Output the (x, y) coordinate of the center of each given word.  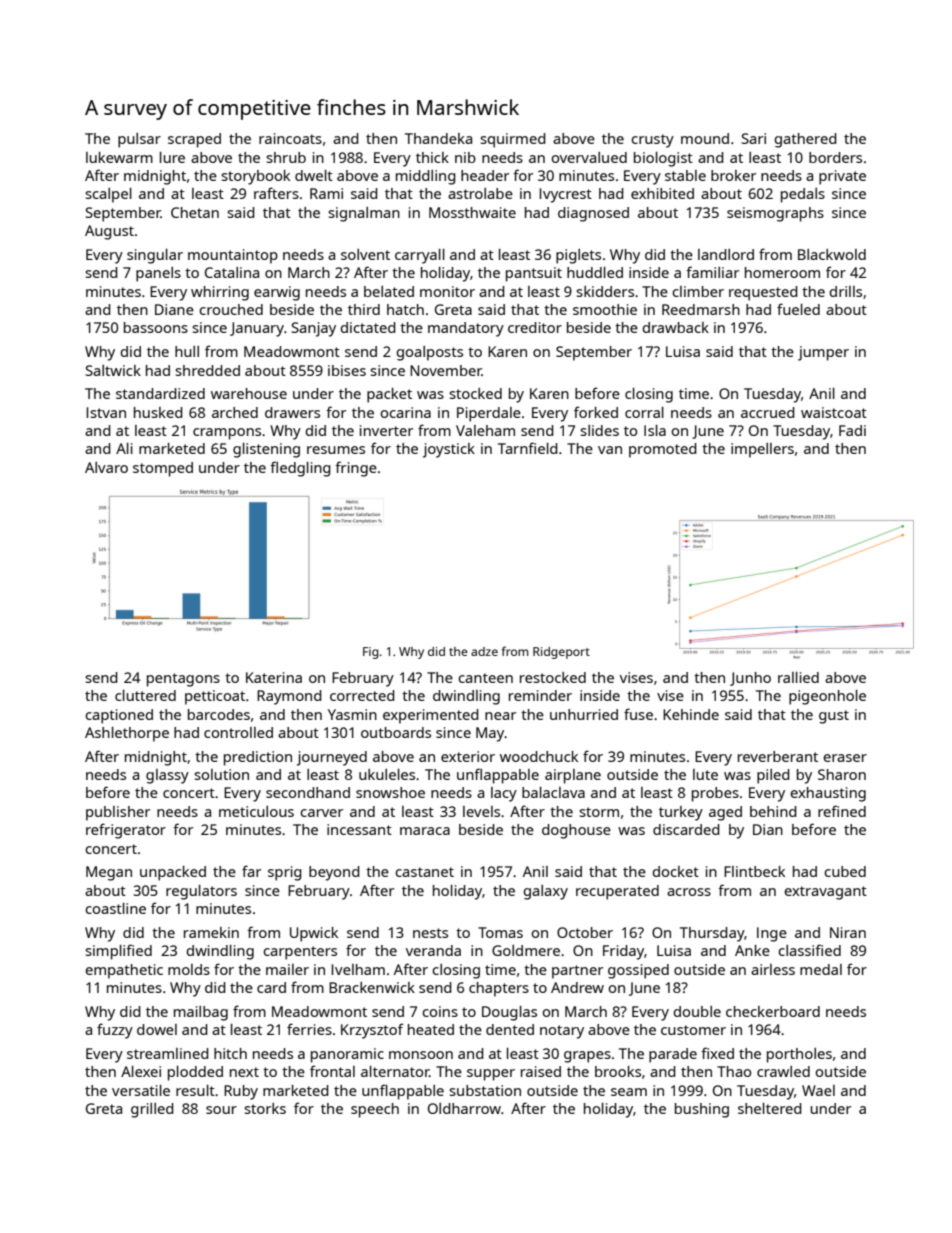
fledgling (300, 469)
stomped (163, 469)
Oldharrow (464, 1108)
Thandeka (438, 138)
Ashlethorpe (127, 734)
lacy (504, 794)
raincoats (290, 138)
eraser (845, 758)
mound (705, 138)
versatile (141, 1090)
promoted (663, 450)
